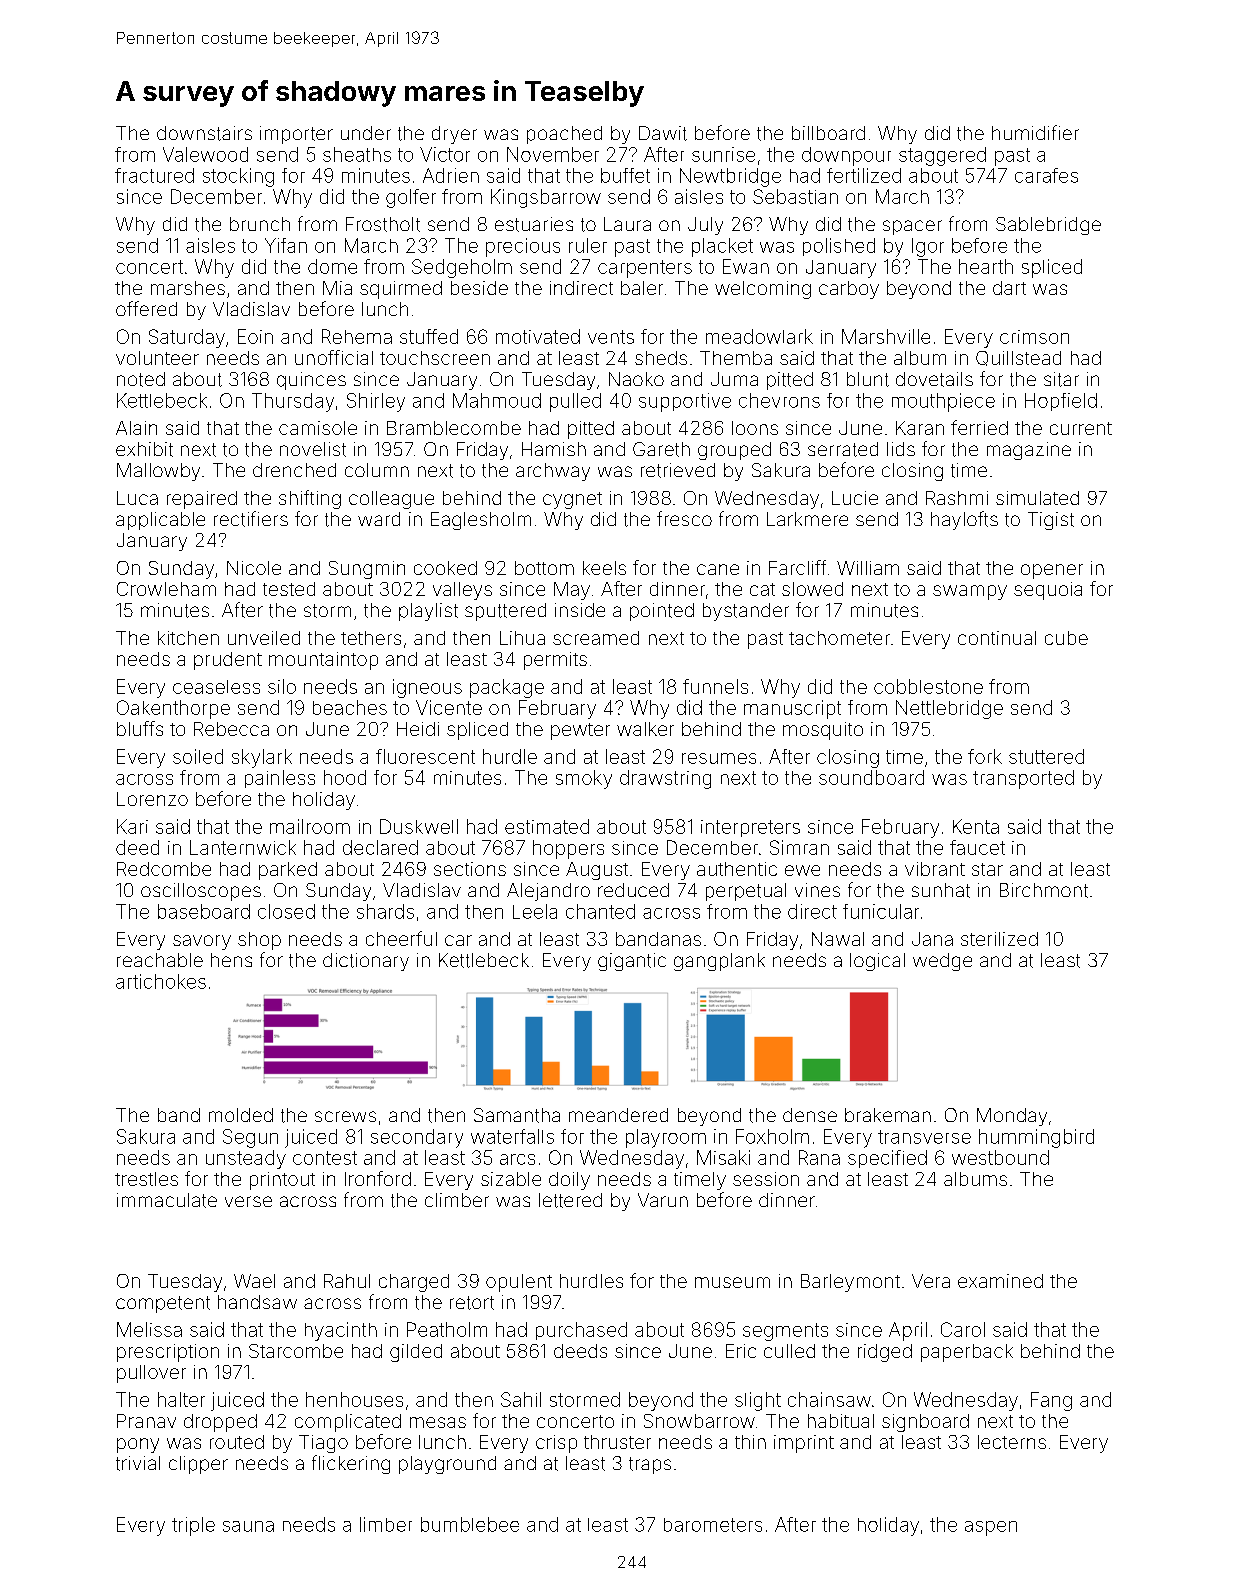 Image resolution: width=1233 pixels, height=1595 pixels. What do you see at coordinates (759, 336) in the page?
I see `meadowlark` at bounding box center [759, 336].
